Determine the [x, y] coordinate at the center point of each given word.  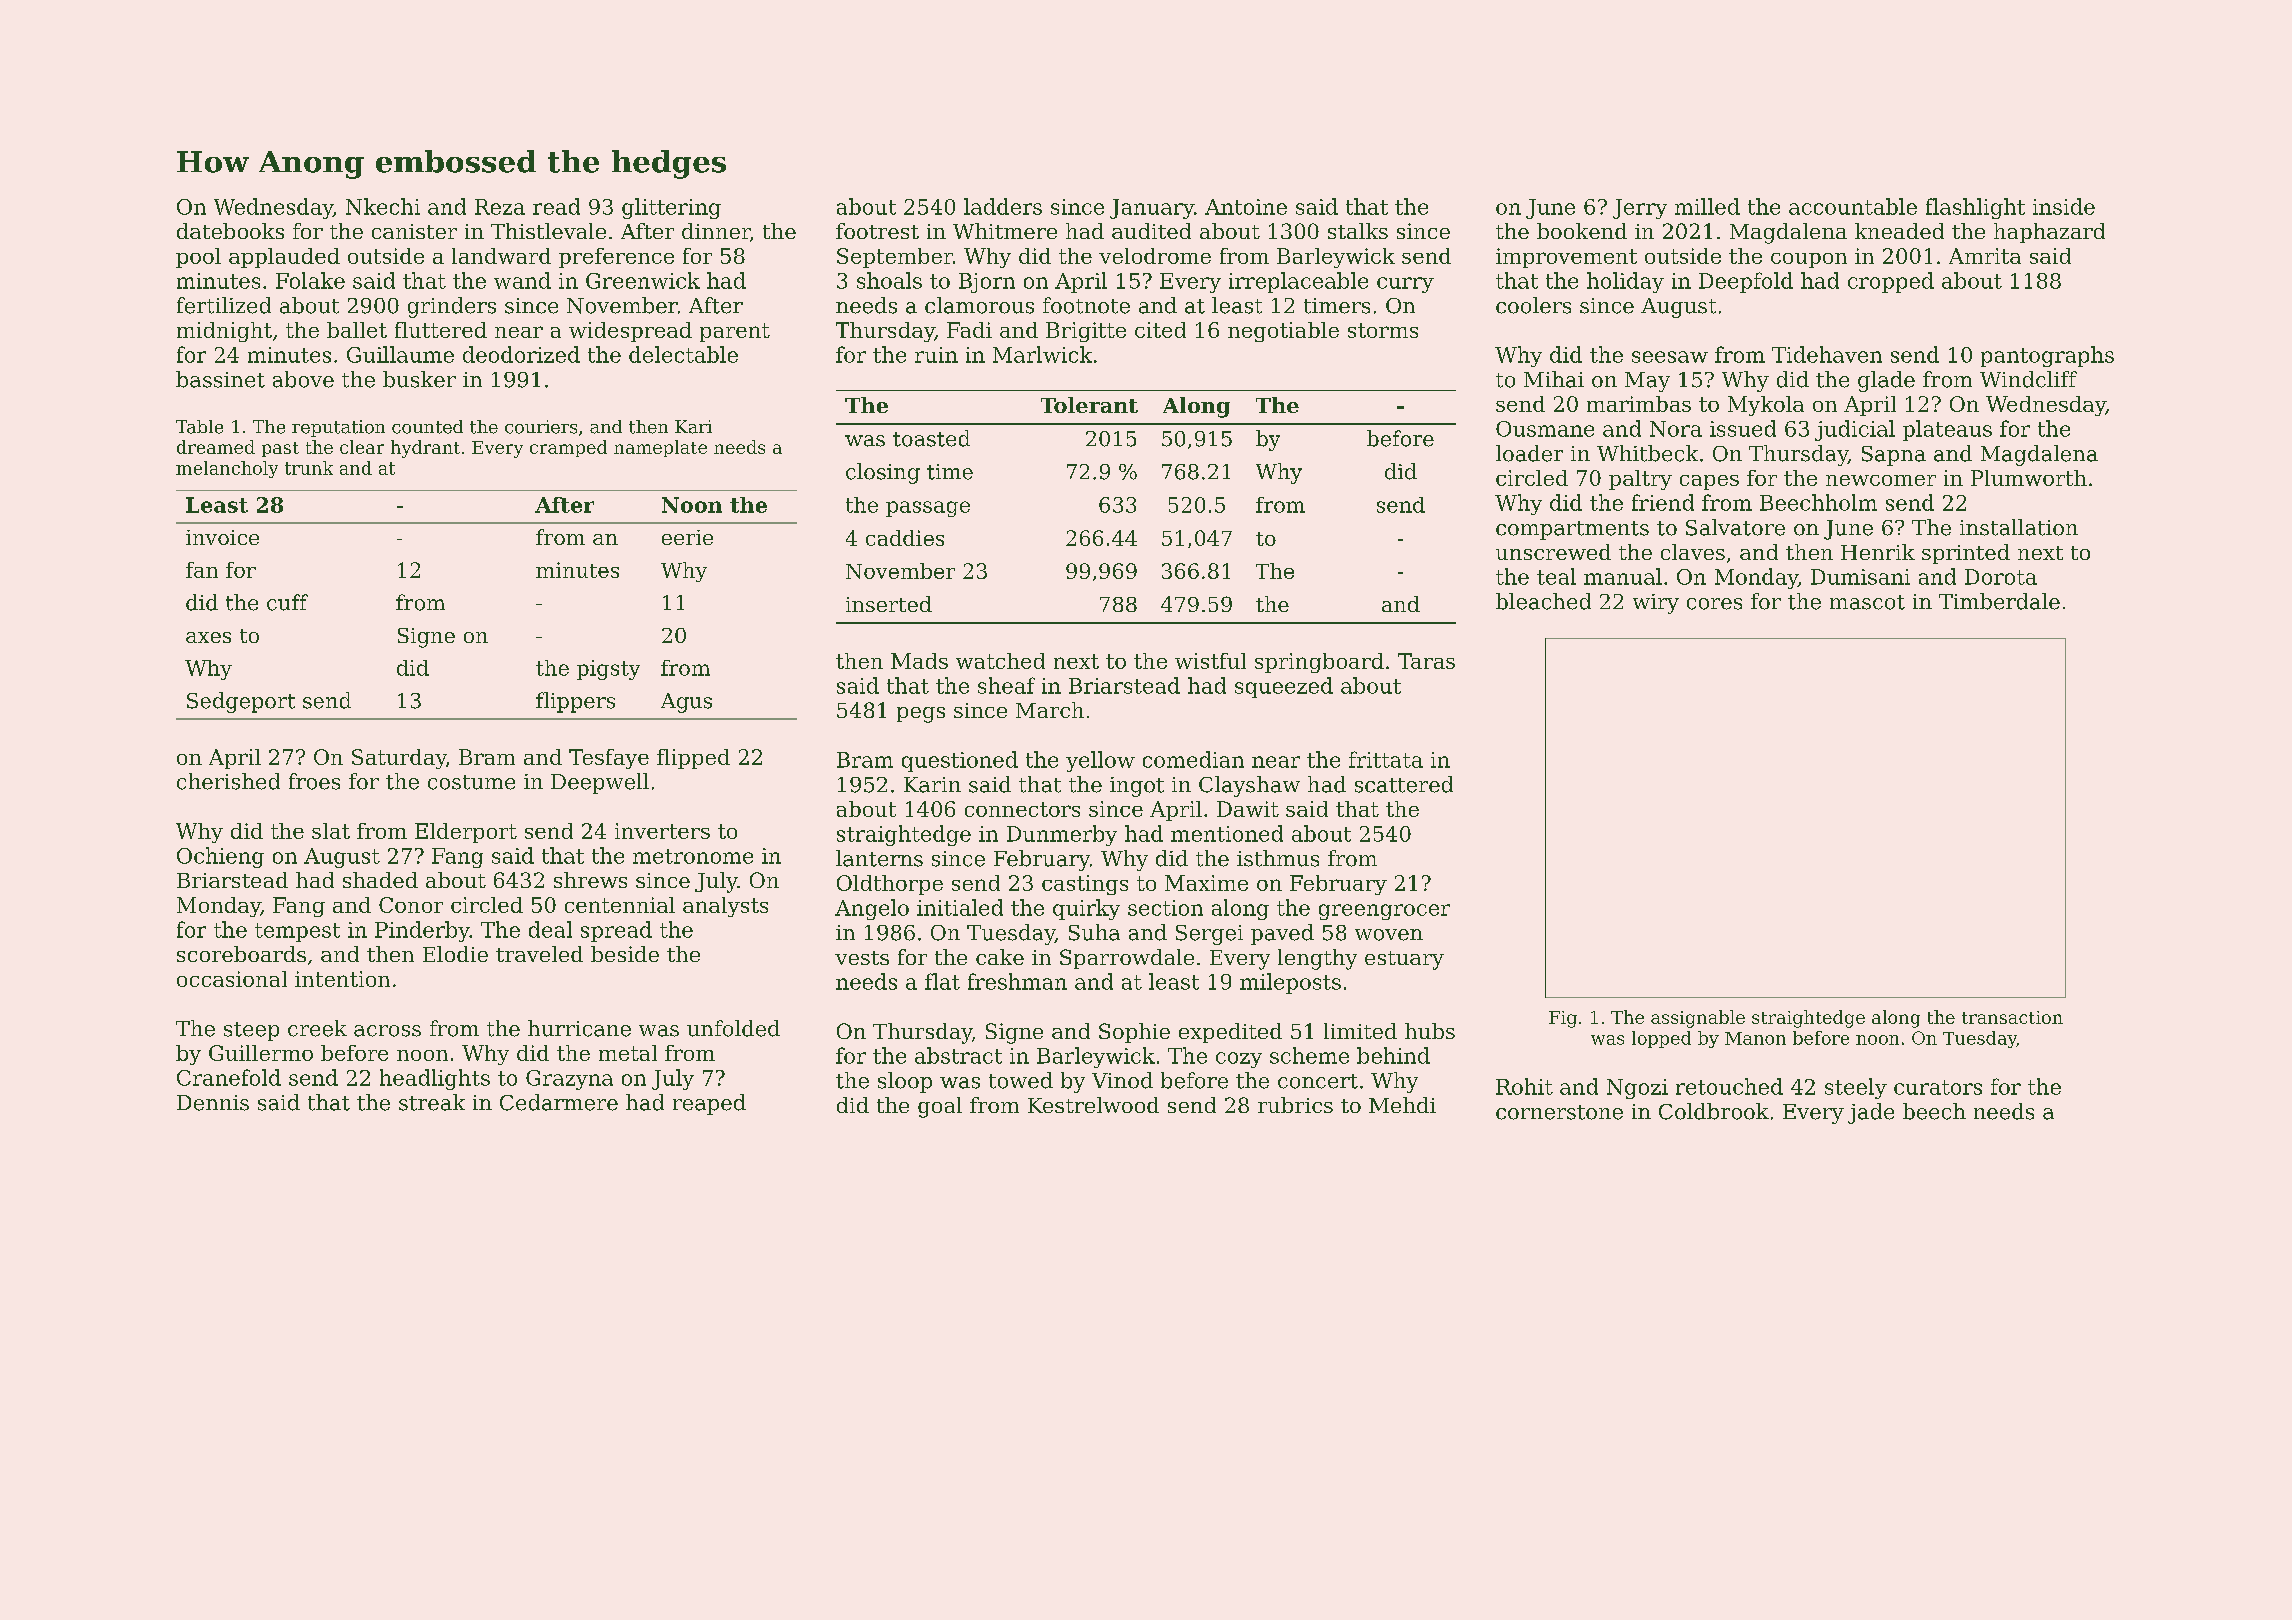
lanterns [879, 858]
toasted [931, 438]
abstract [958, 1055]
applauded [284, 258]
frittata [1386, 759]
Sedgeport [241, 702]
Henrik [1878, 552]
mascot [1867, 602]
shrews [590, 880]
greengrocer [1384, 912]
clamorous [979, 305]
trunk [309, 468]
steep [251, 1031]
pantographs [2047, 356]
